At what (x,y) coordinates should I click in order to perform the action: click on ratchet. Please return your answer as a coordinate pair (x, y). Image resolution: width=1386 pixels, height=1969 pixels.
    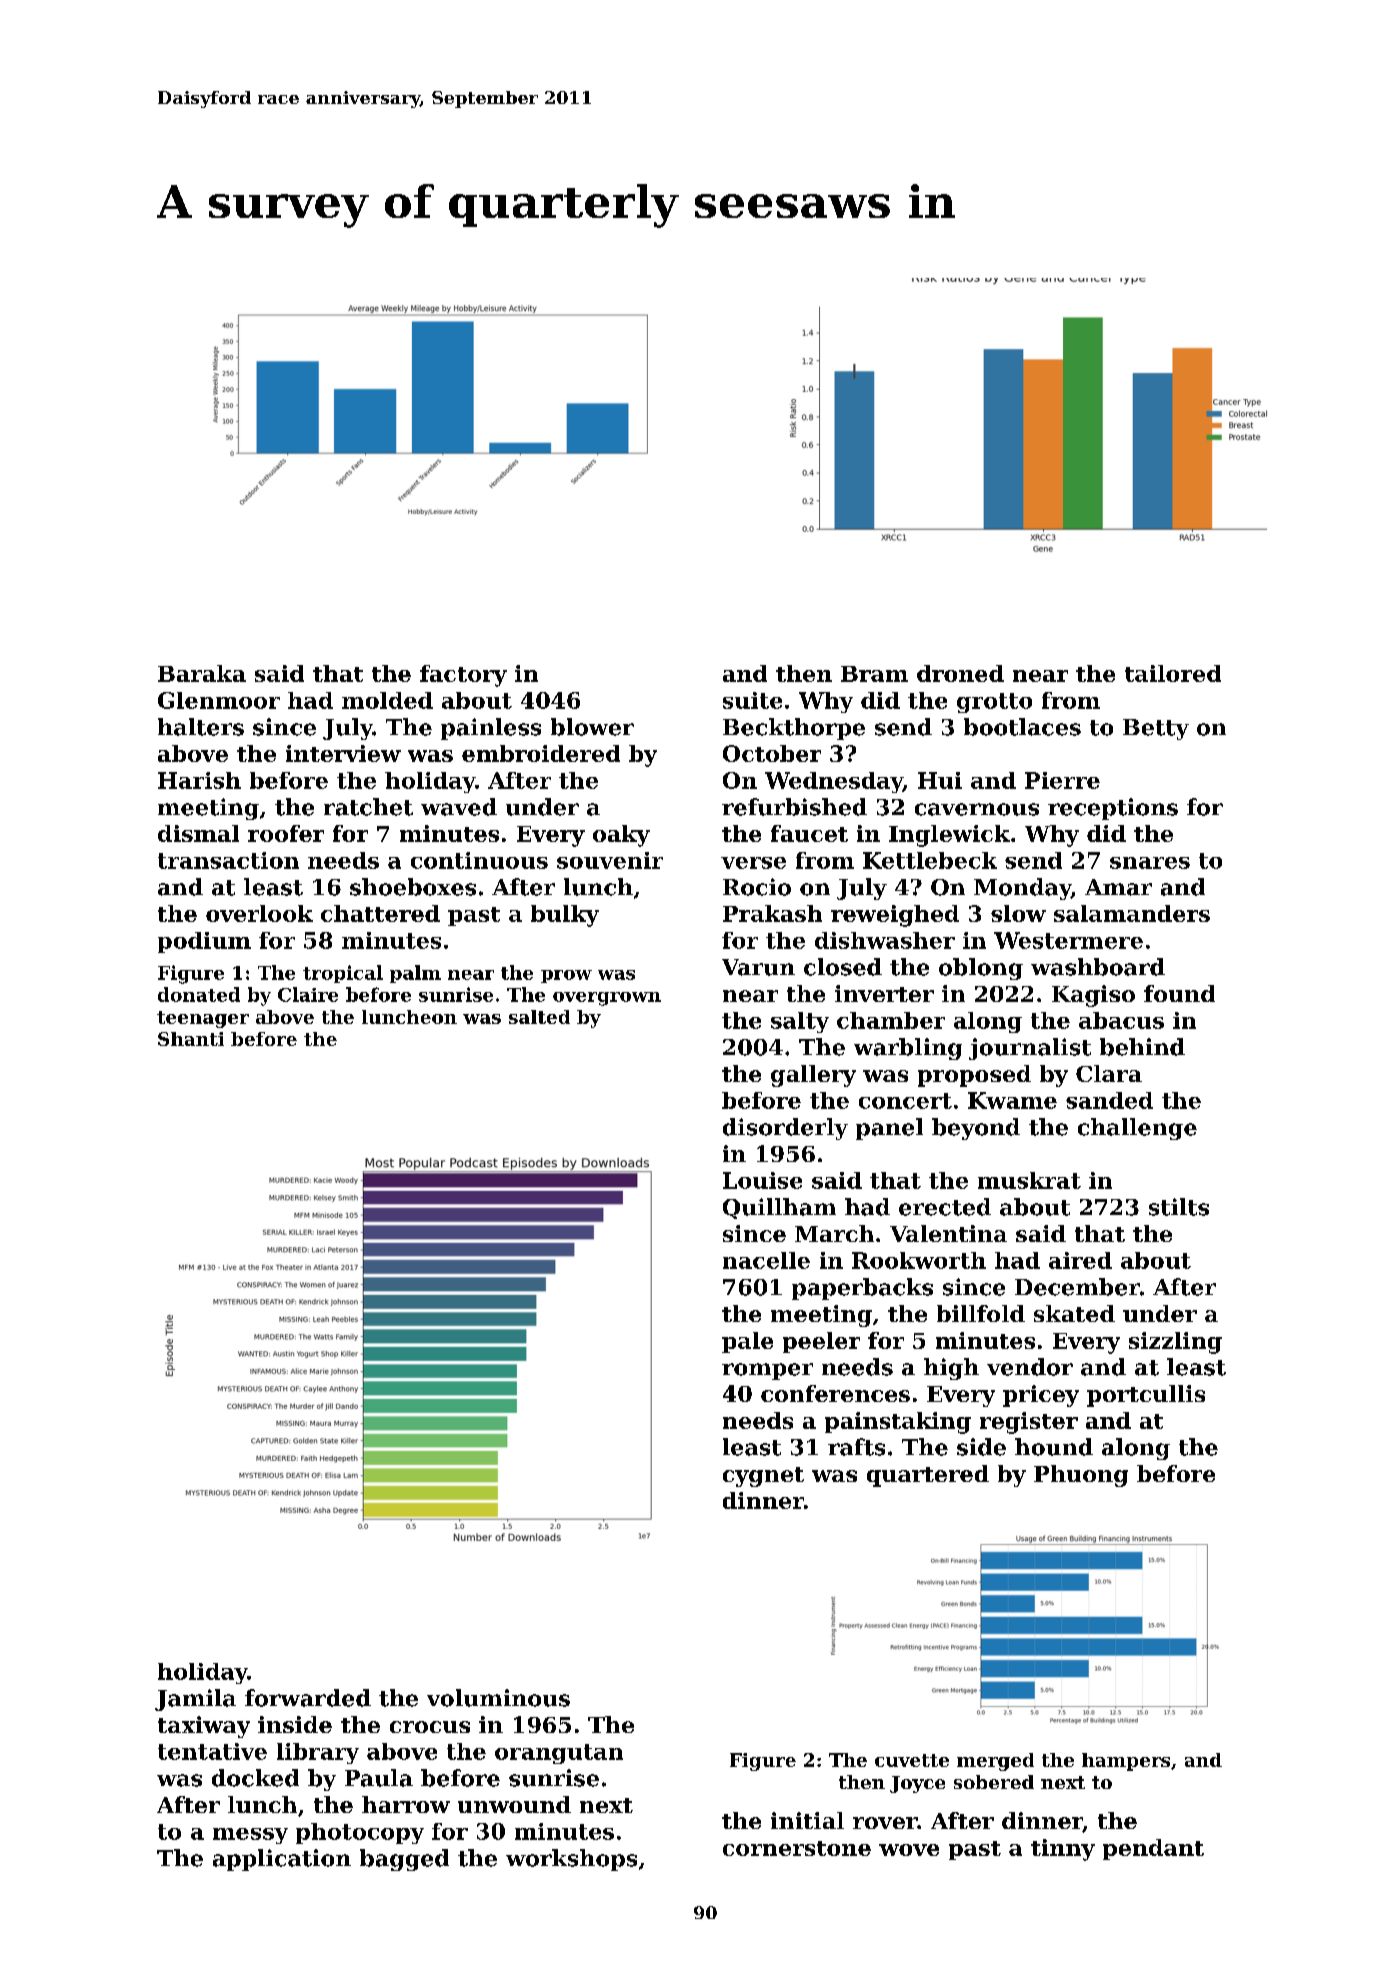
    Looking at the image, I should click on (368, 807).
